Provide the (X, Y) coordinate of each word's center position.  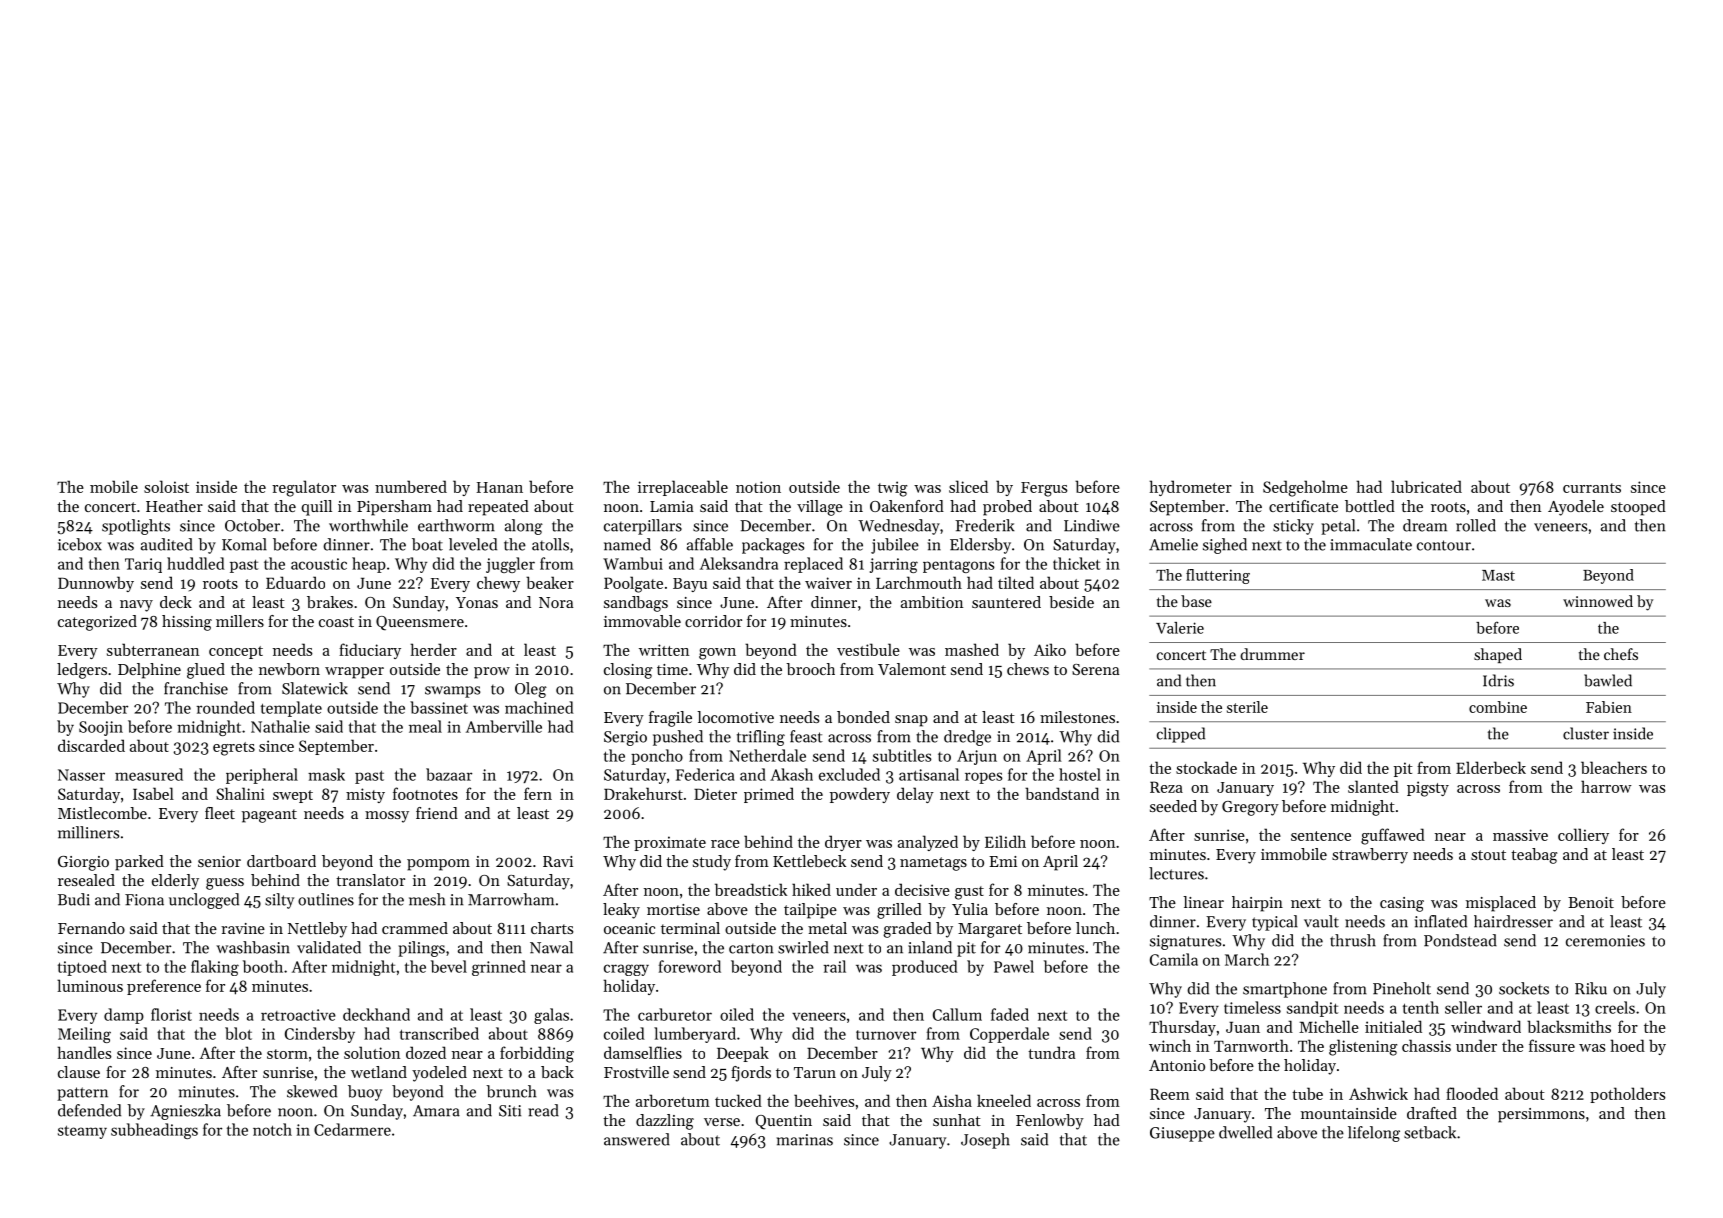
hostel (1080, 774)
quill (316, 508)
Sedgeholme (1305, 488)
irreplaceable (683, 488)
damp (124, 1016)
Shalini (240, 793)
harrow (1606, 786)
